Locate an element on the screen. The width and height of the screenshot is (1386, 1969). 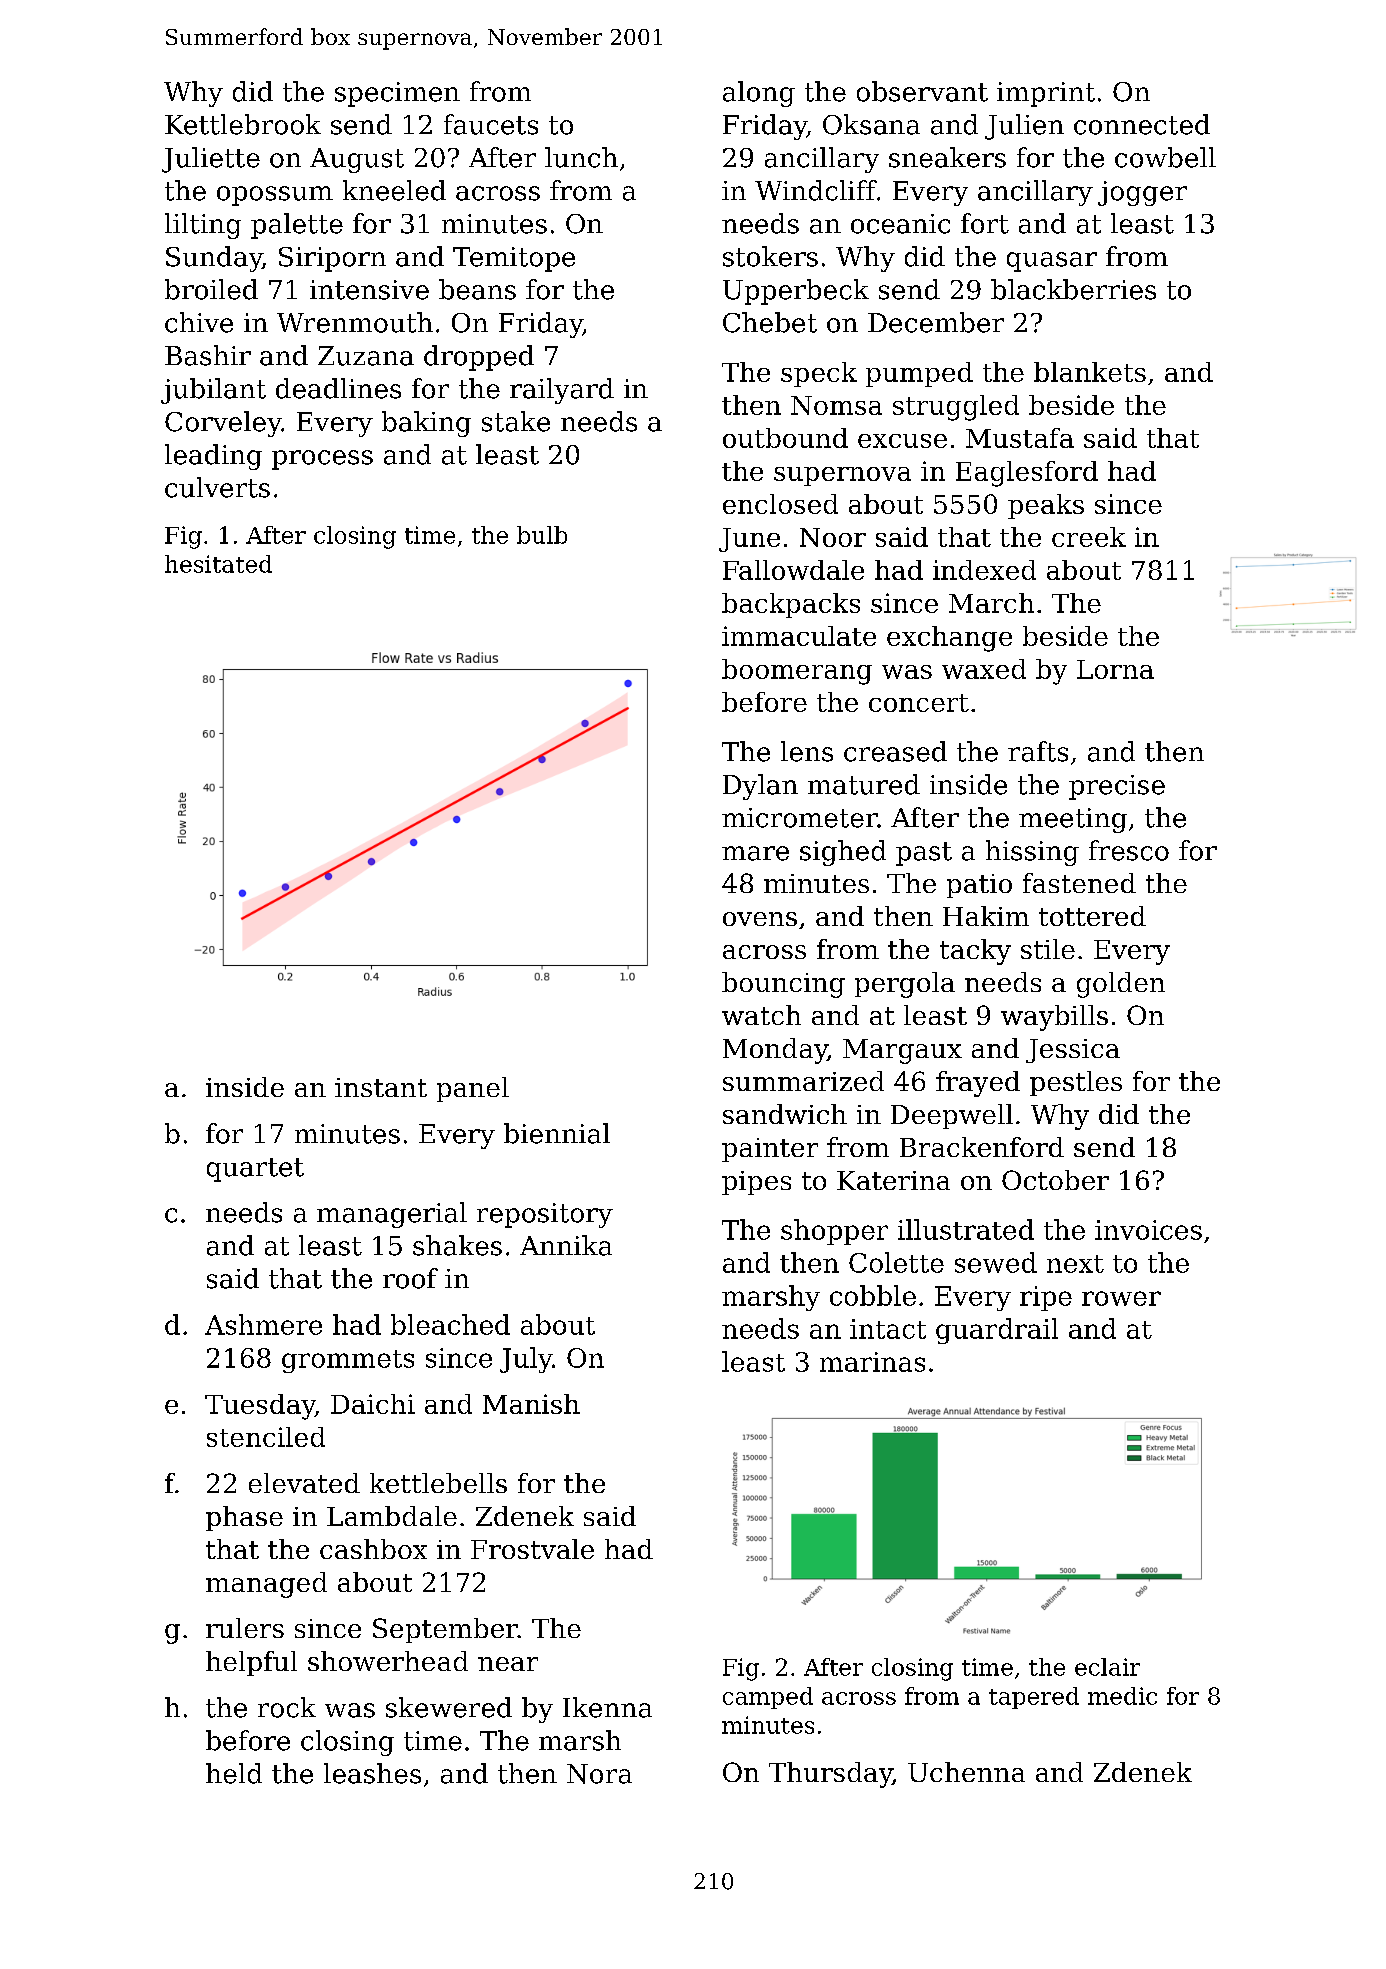
golden is located at coordinates (1121, 985).
